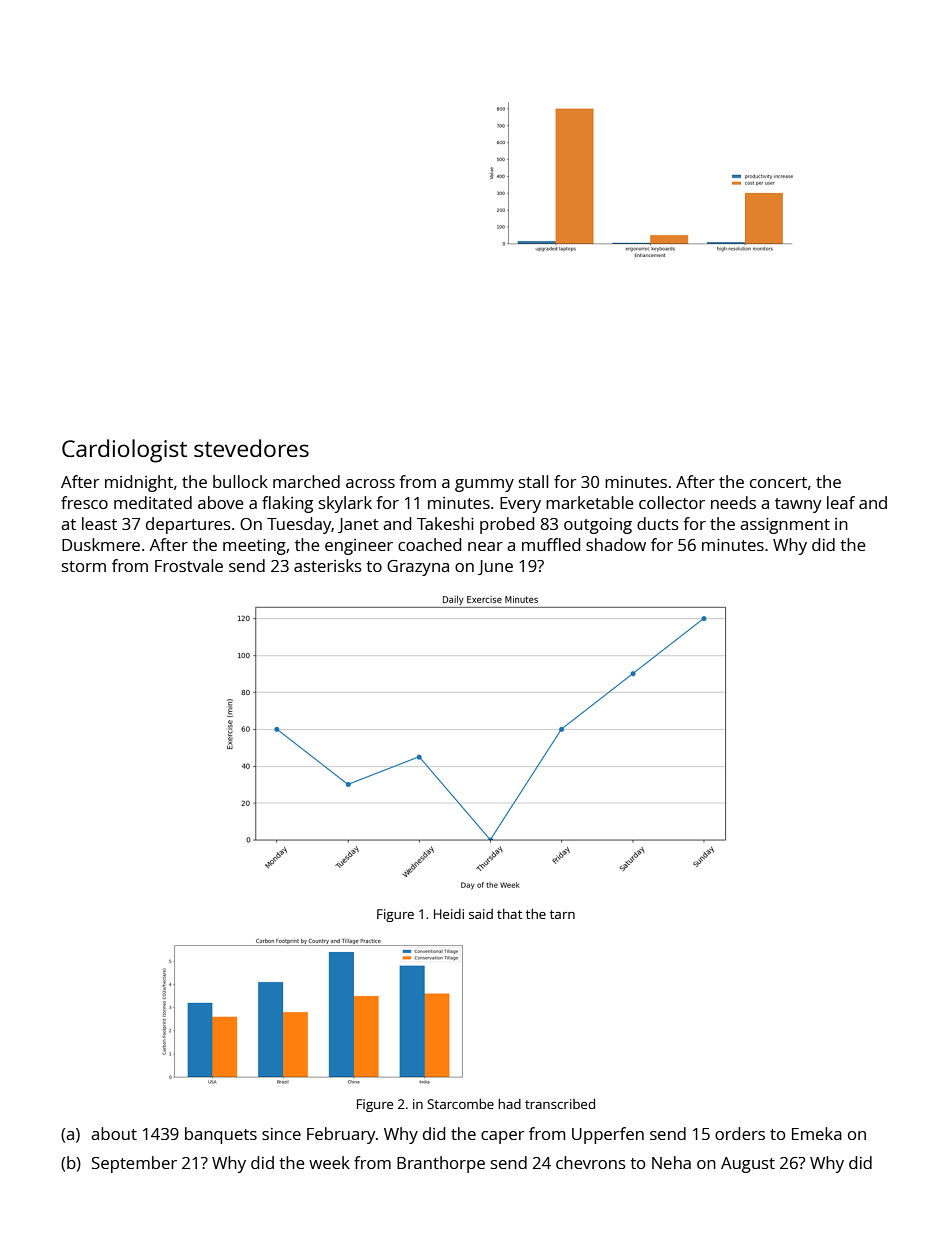 Image resolution: width=952 pixels, height=1233 pixels. Describe the element at coordinates (778, 482) in the screenshot. I see `concert` at that location.
